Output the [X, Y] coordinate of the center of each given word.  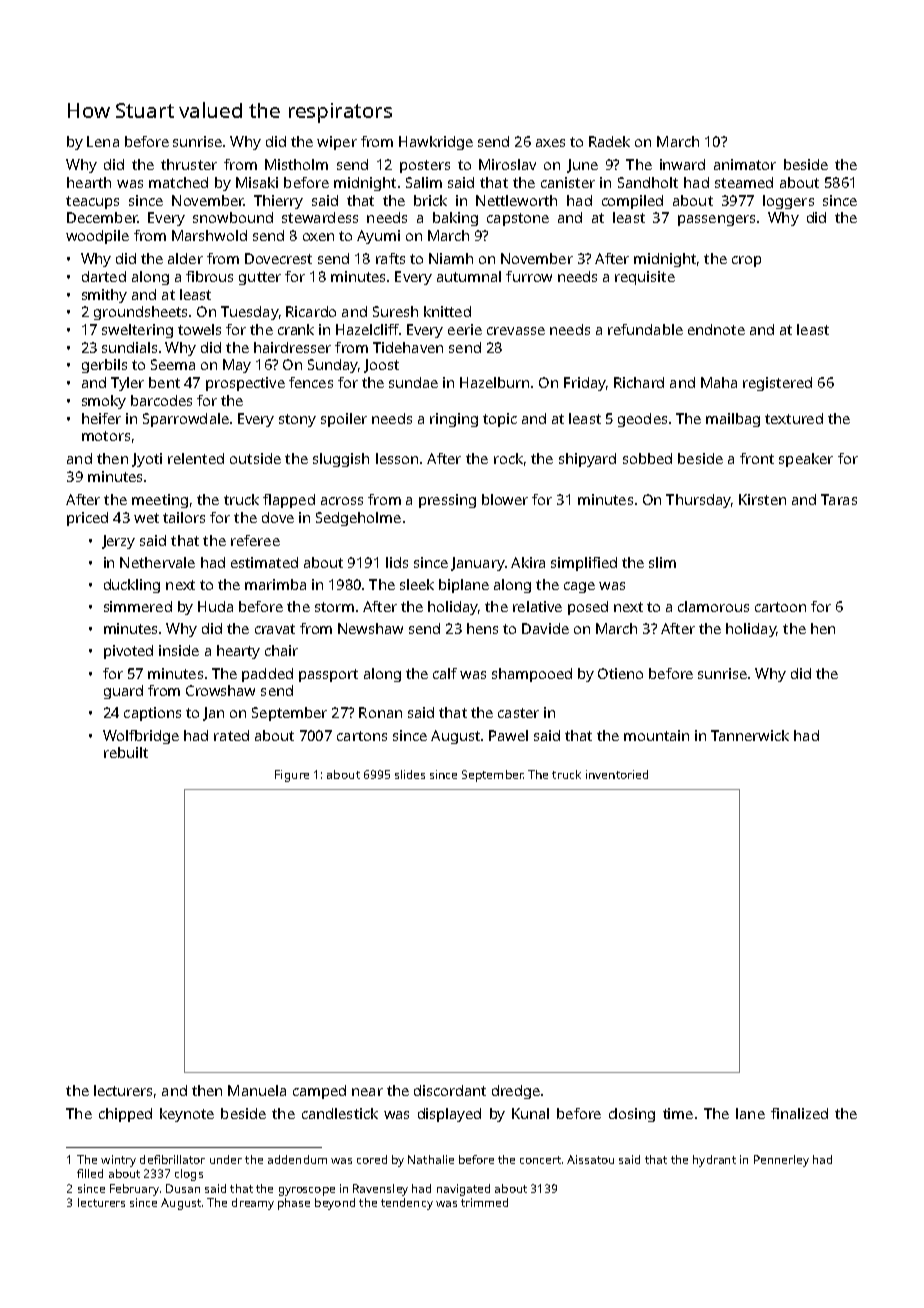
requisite [645, 278]
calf [445, 673]
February [134, 1190]
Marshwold [209, 235]
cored [372, 1159]
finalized [799, 1113]
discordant [450, 1090]
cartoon [780, 607]
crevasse [516, 331]
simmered [138, 606]
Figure [292, 776]
